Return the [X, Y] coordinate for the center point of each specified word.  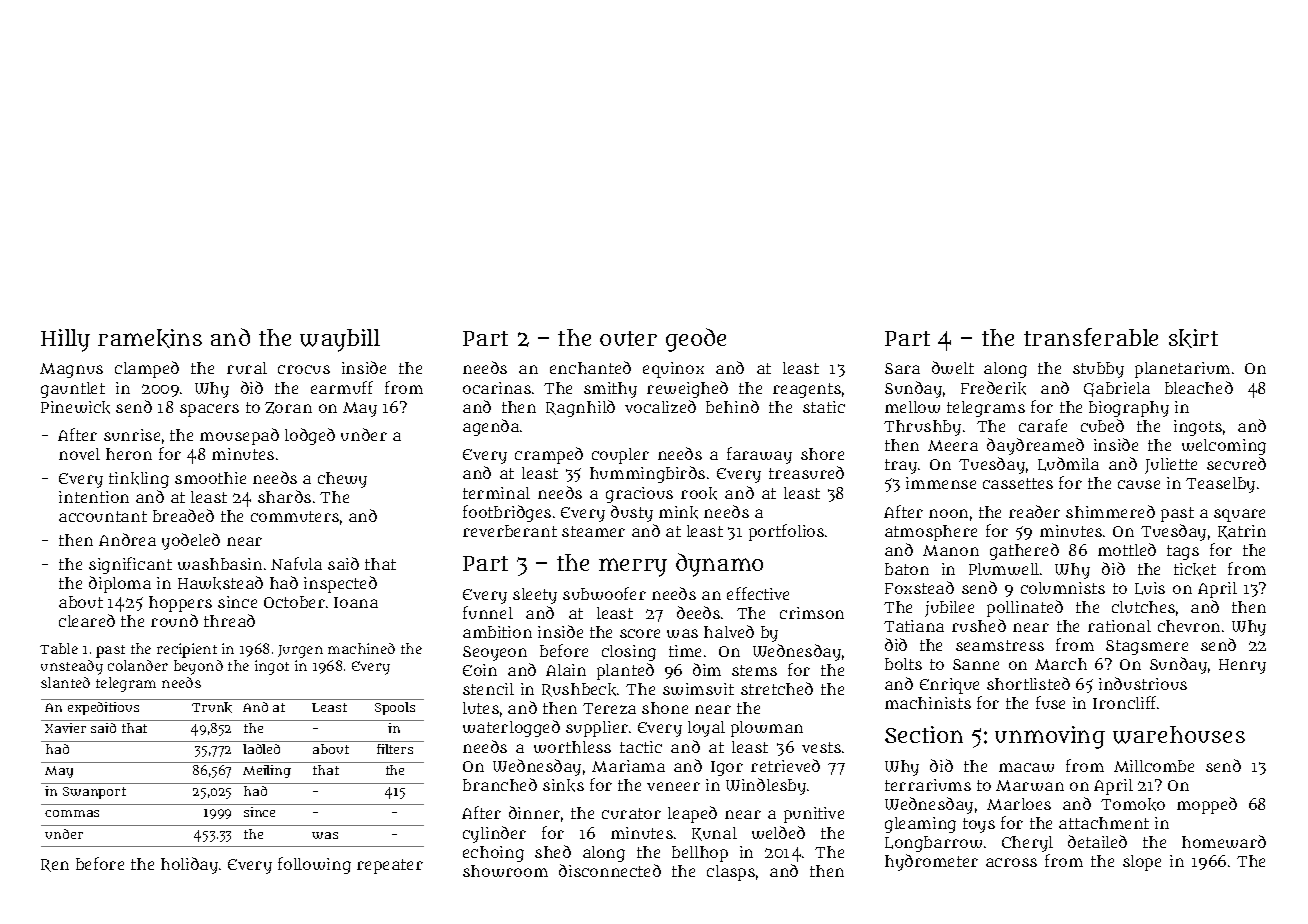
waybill [340, 340]
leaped [692, 814]
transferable [1091, 337]
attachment [1104, 823]
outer [628, 338]
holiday [189, 865]
